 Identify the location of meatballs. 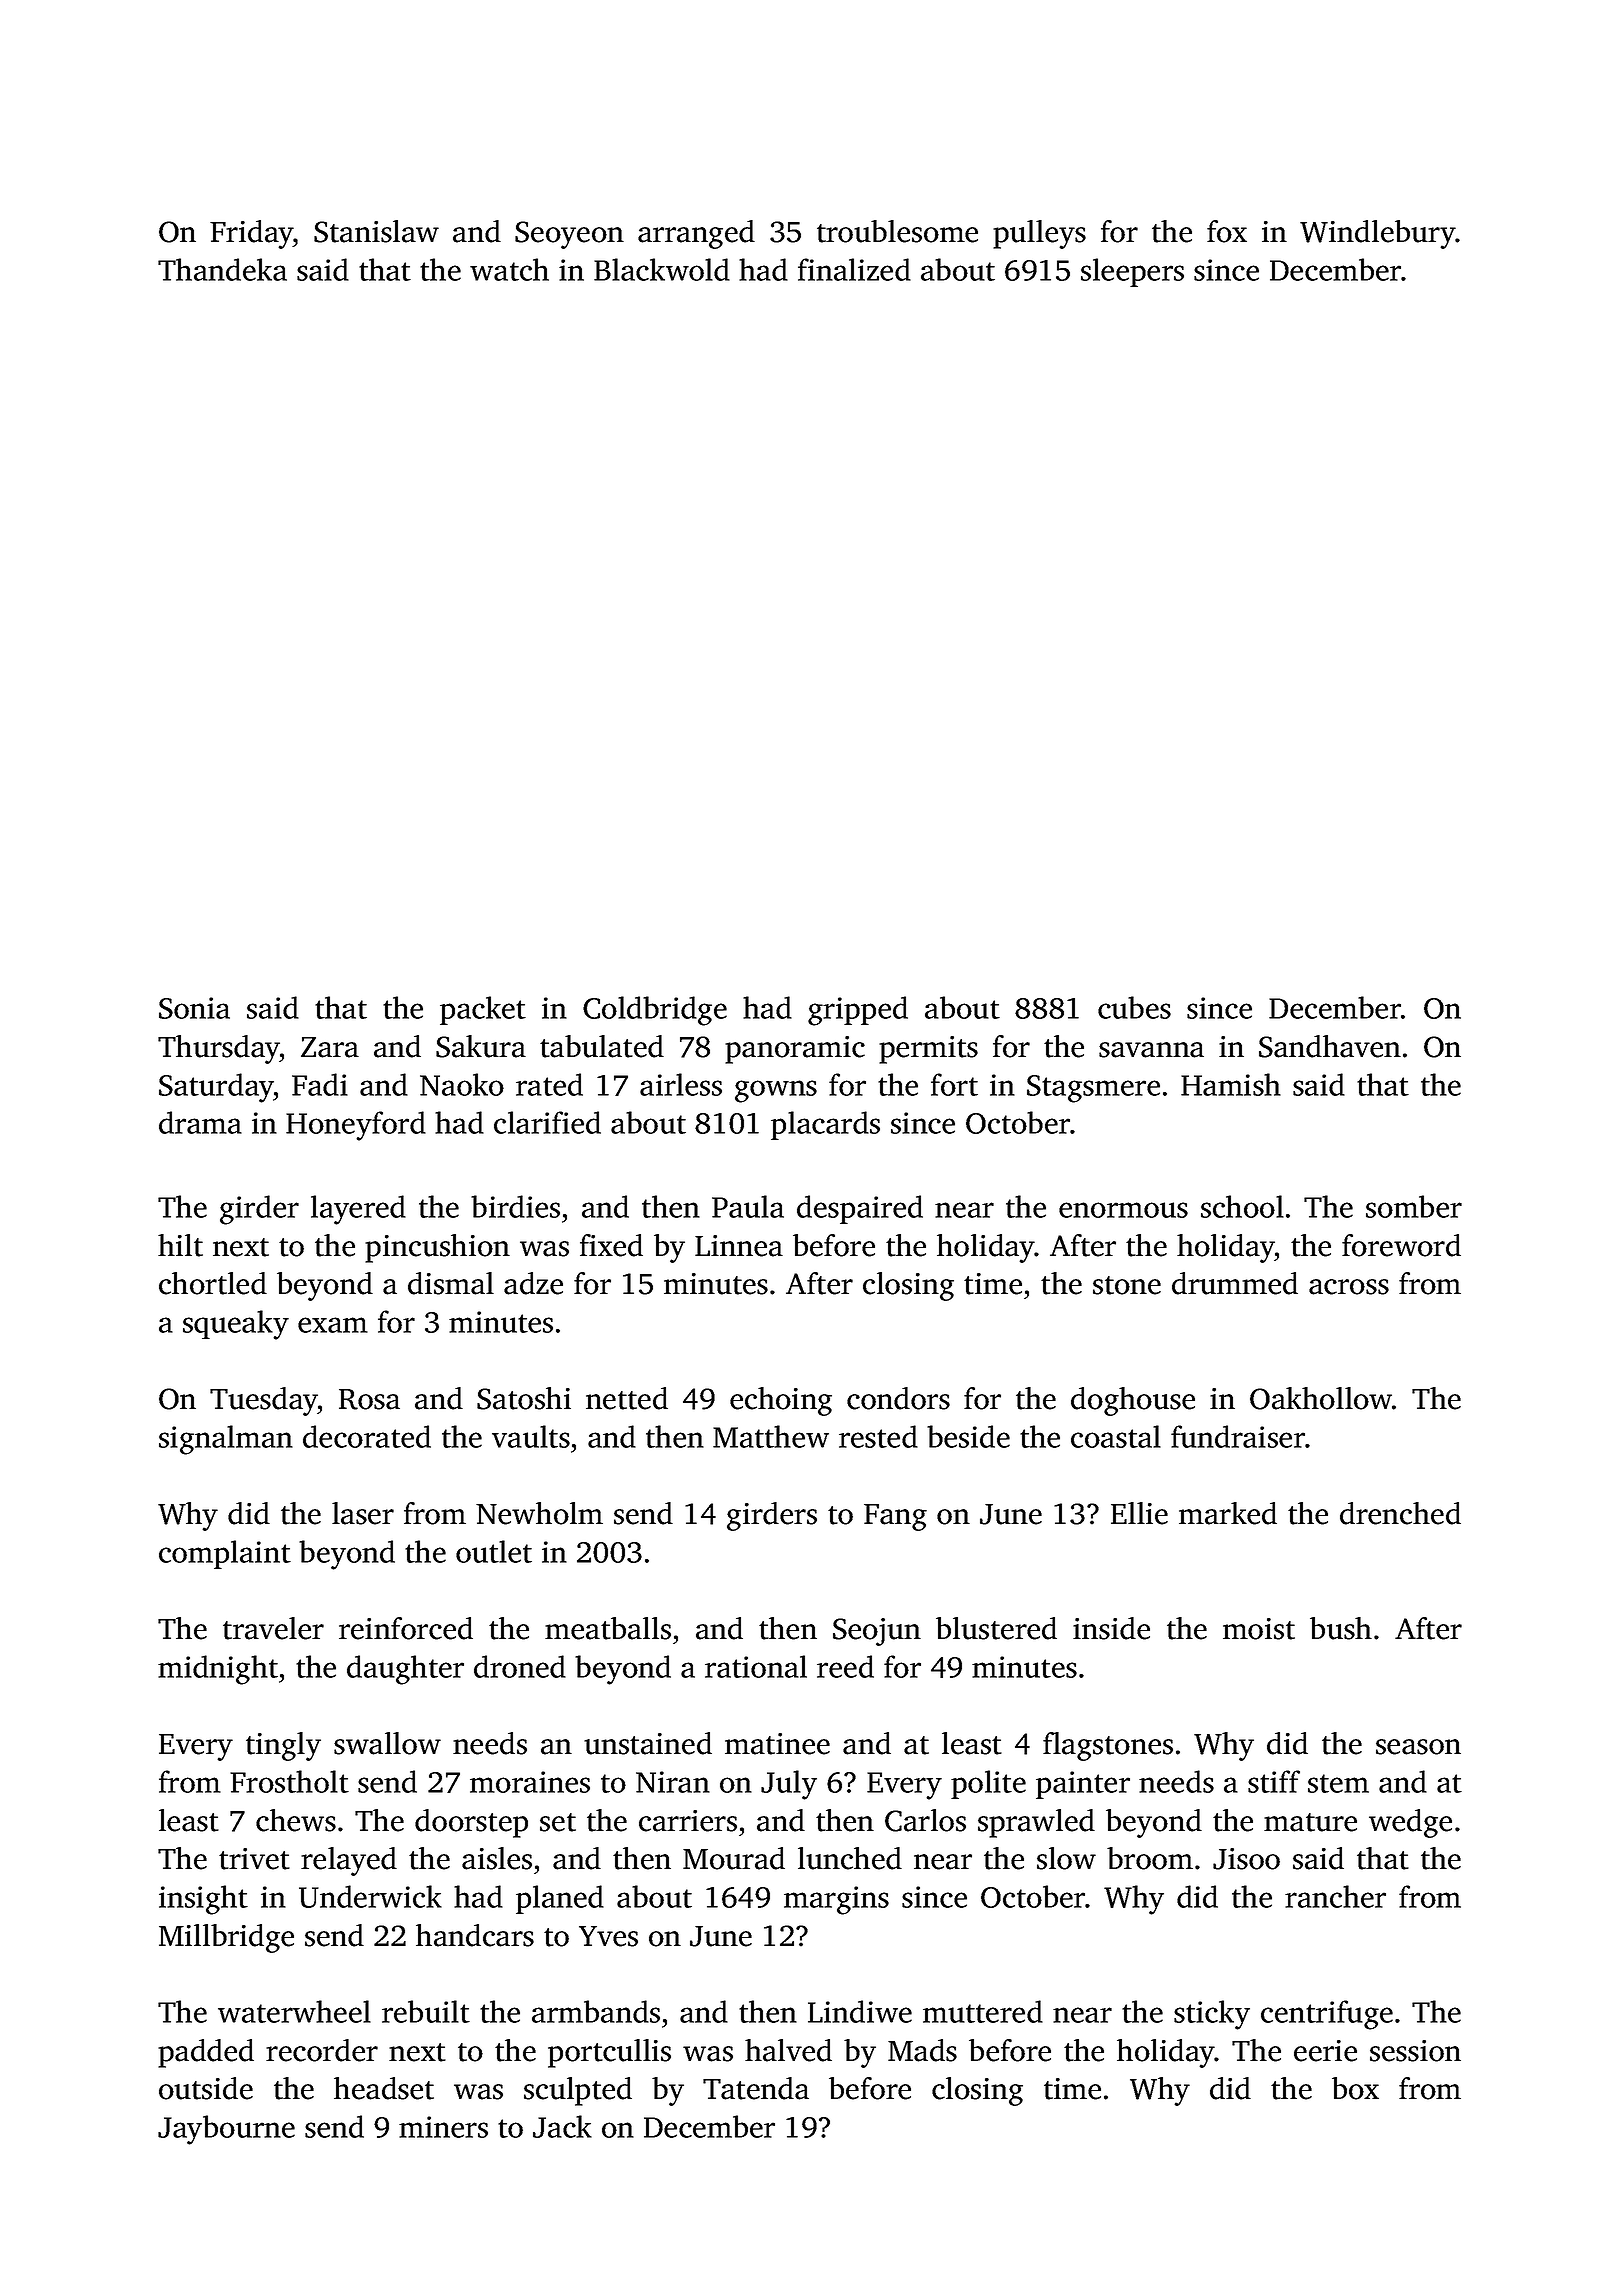
(608, 1628).
